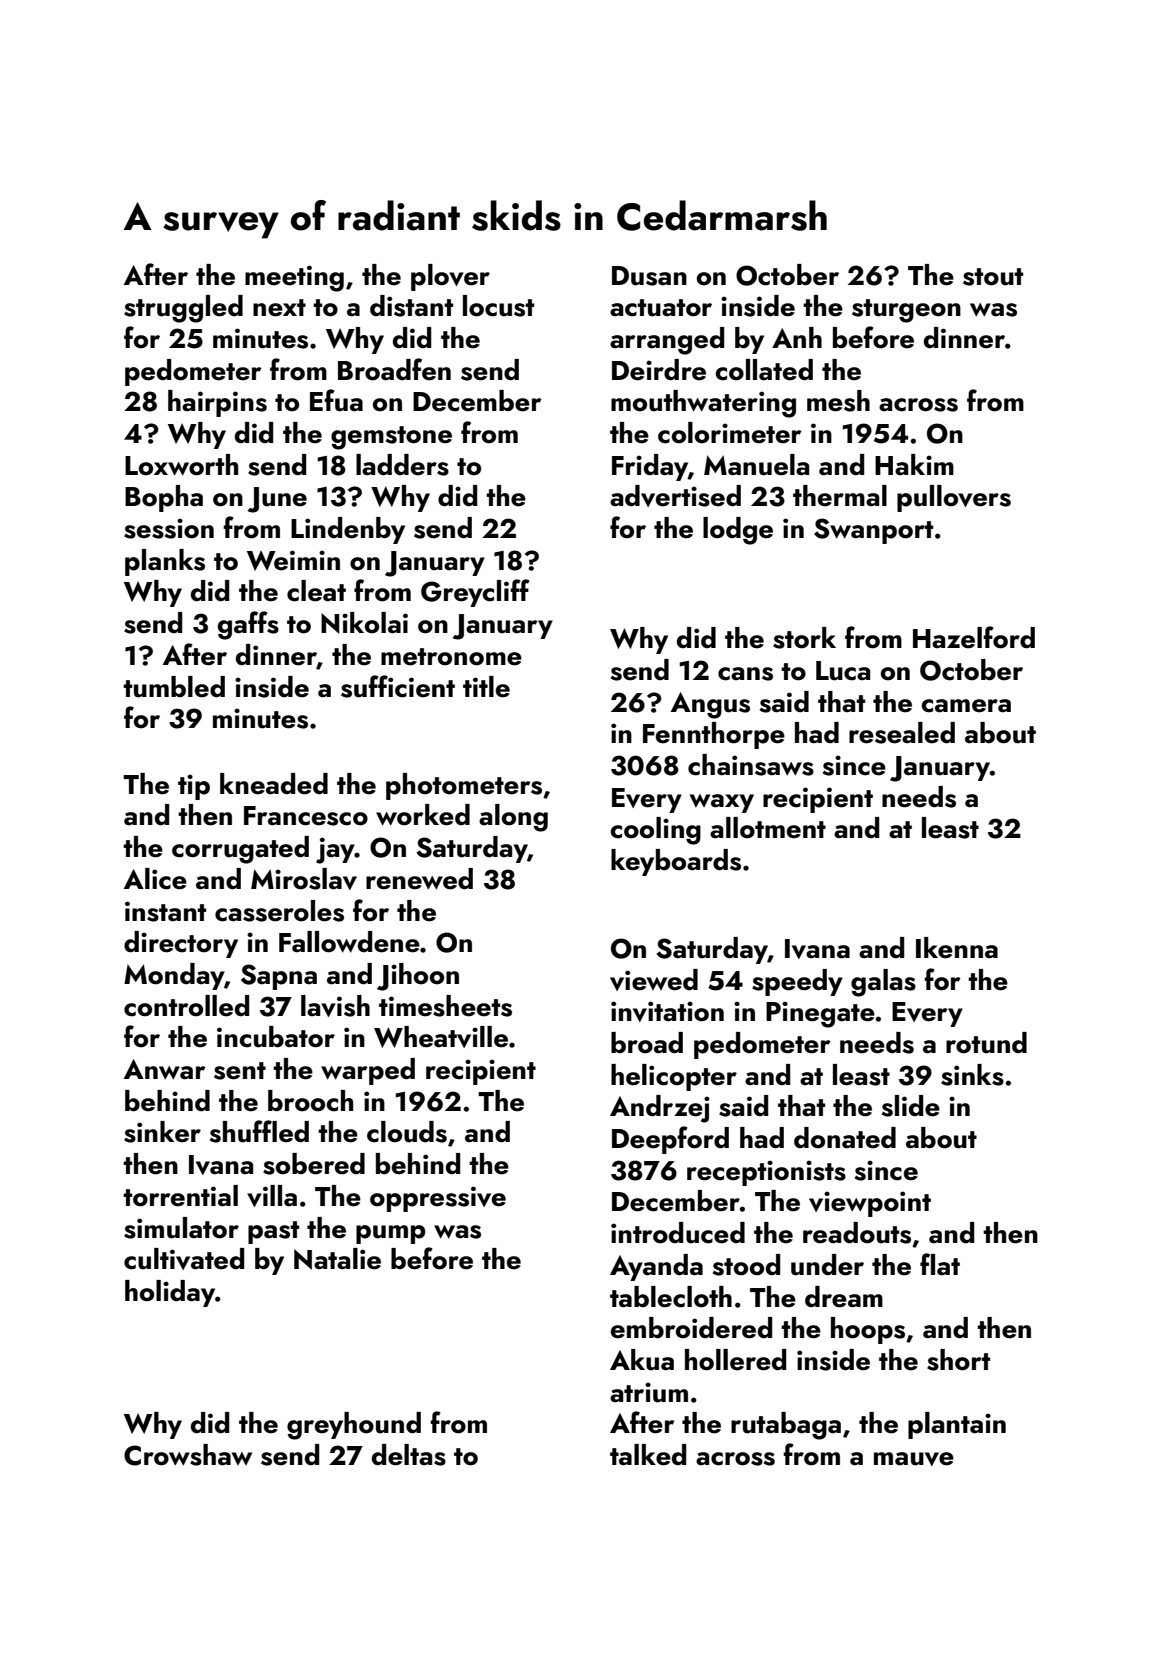 The image size is (1165, 1654). I want to click on Wheatville, so click(441, 1037).
